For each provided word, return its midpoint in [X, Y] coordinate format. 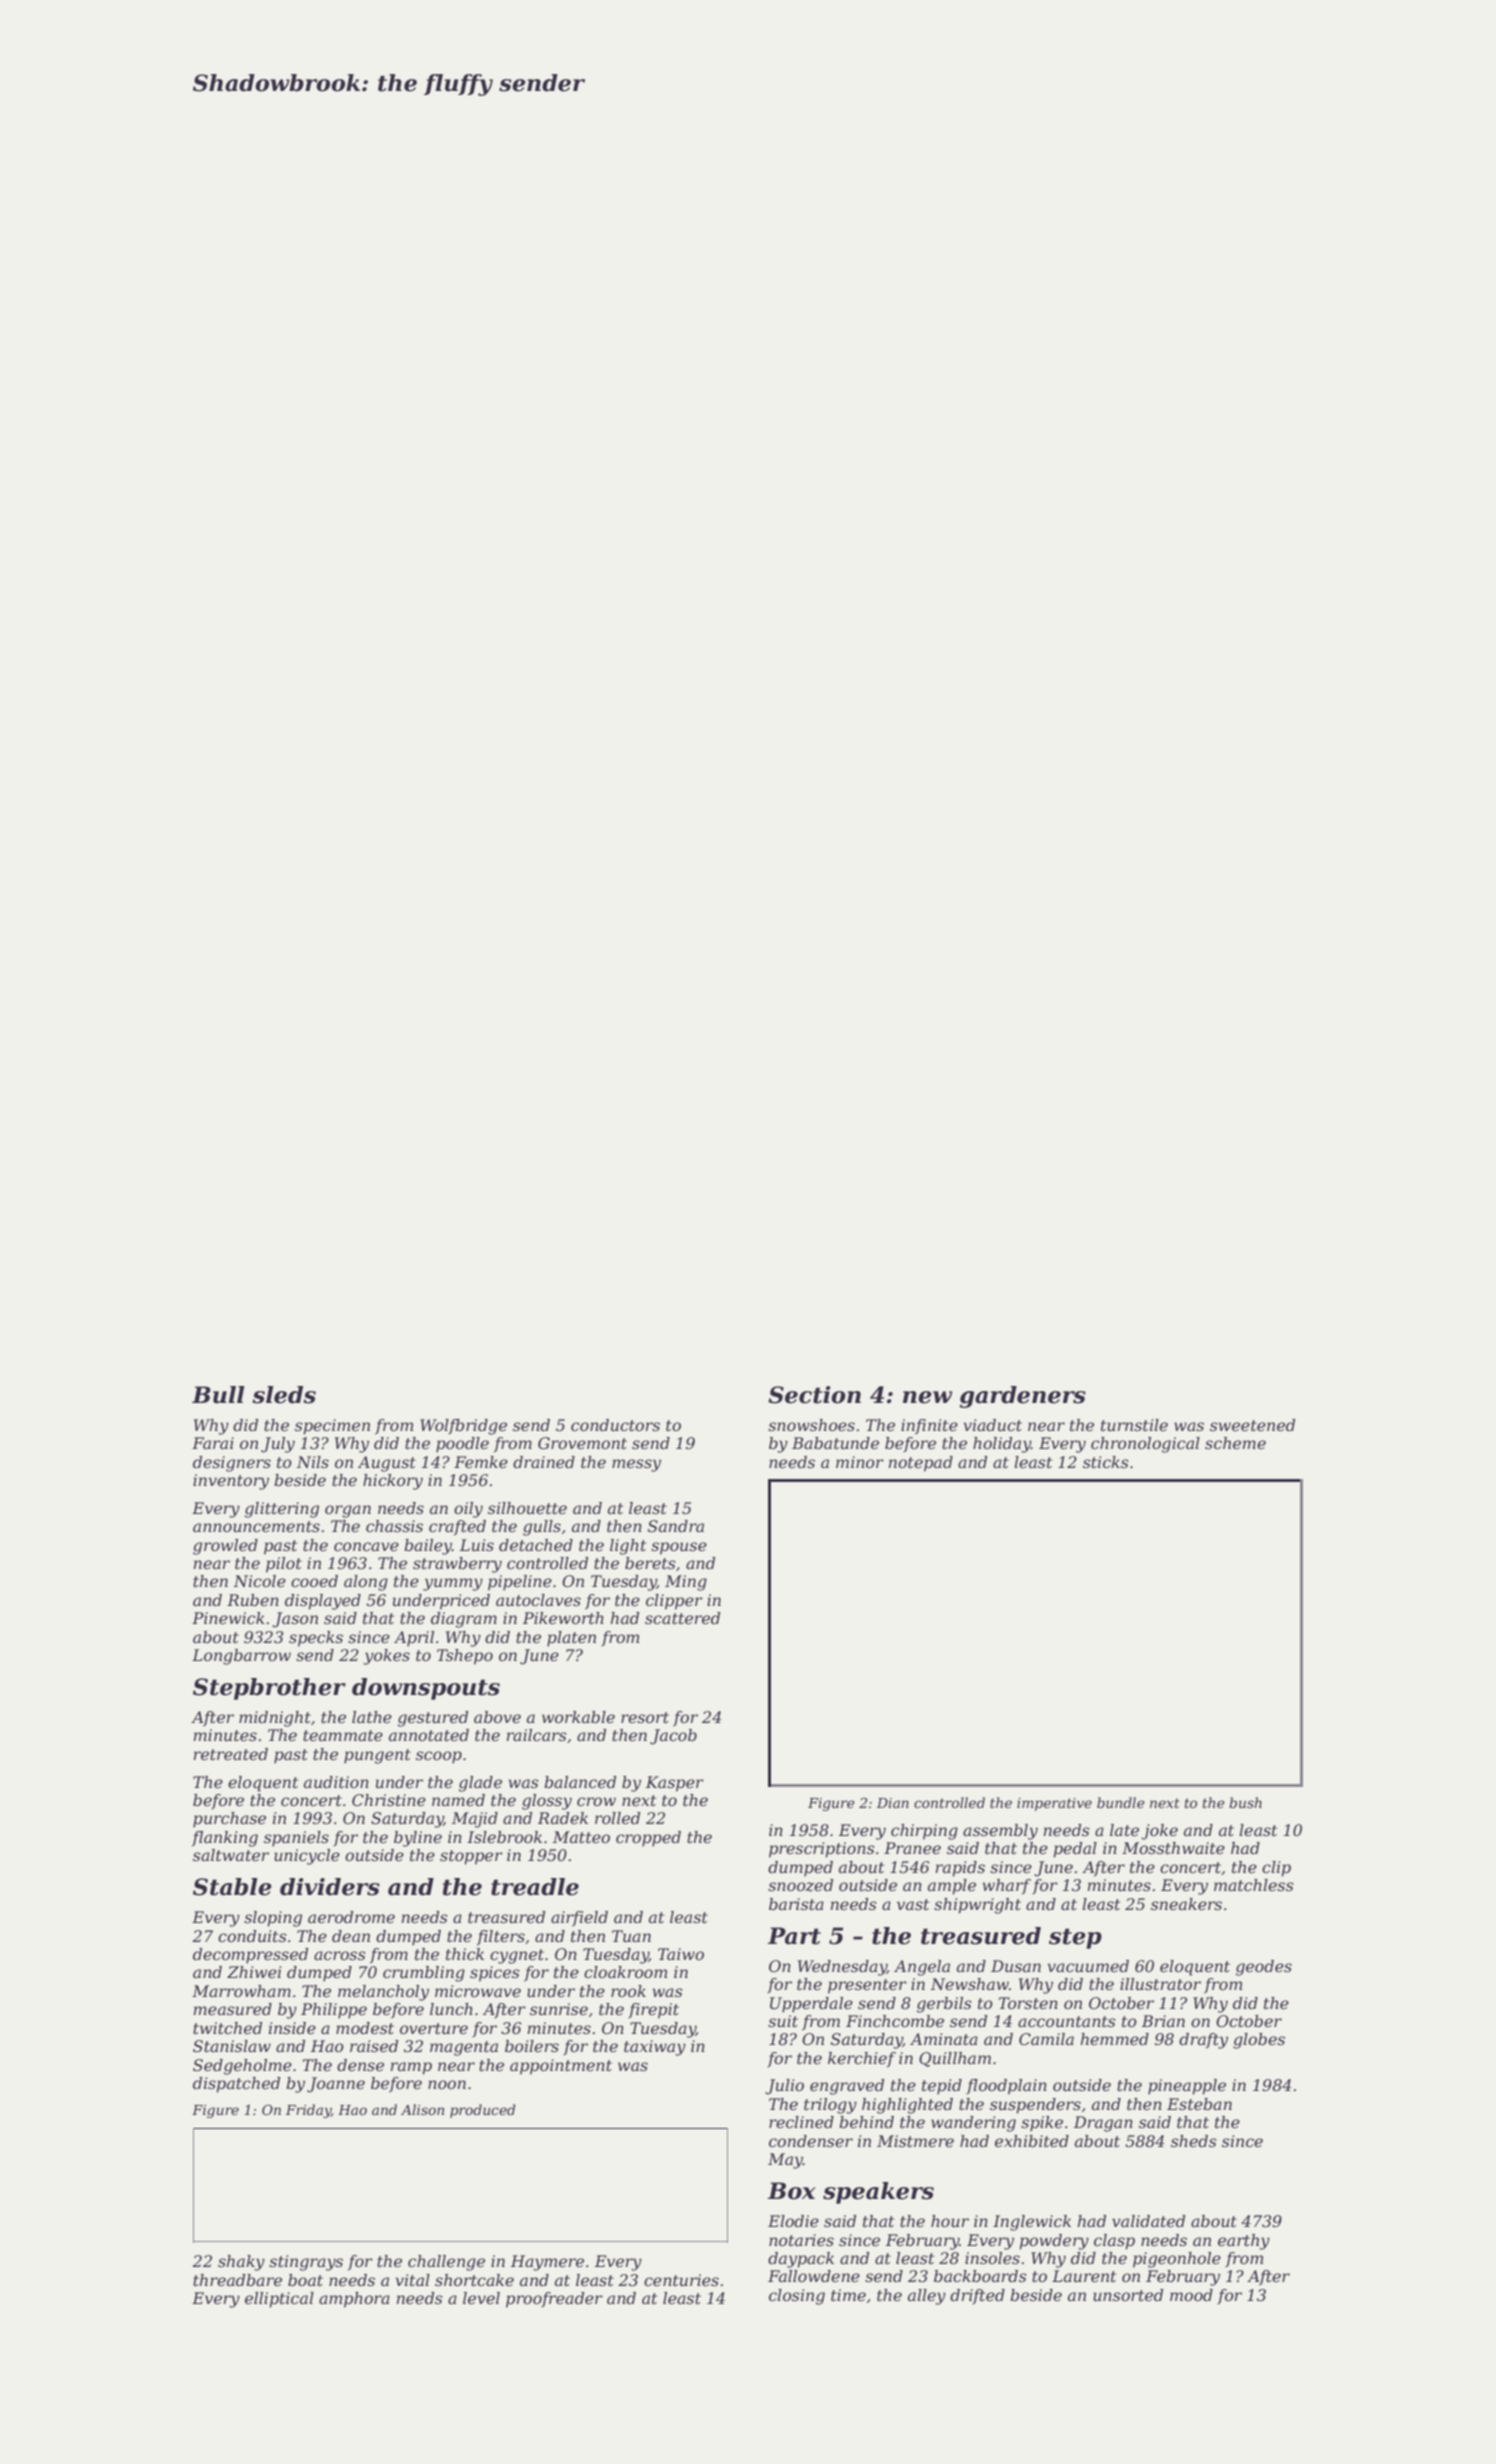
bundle [1121, 1802]
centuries [681, 2280]
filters [501, 1937]
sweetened [1252, 1425]
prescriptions [822, 1850]
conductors [615, 1425]
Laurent [1084, 2276]
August [387, 1464]
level [481, 2298]
